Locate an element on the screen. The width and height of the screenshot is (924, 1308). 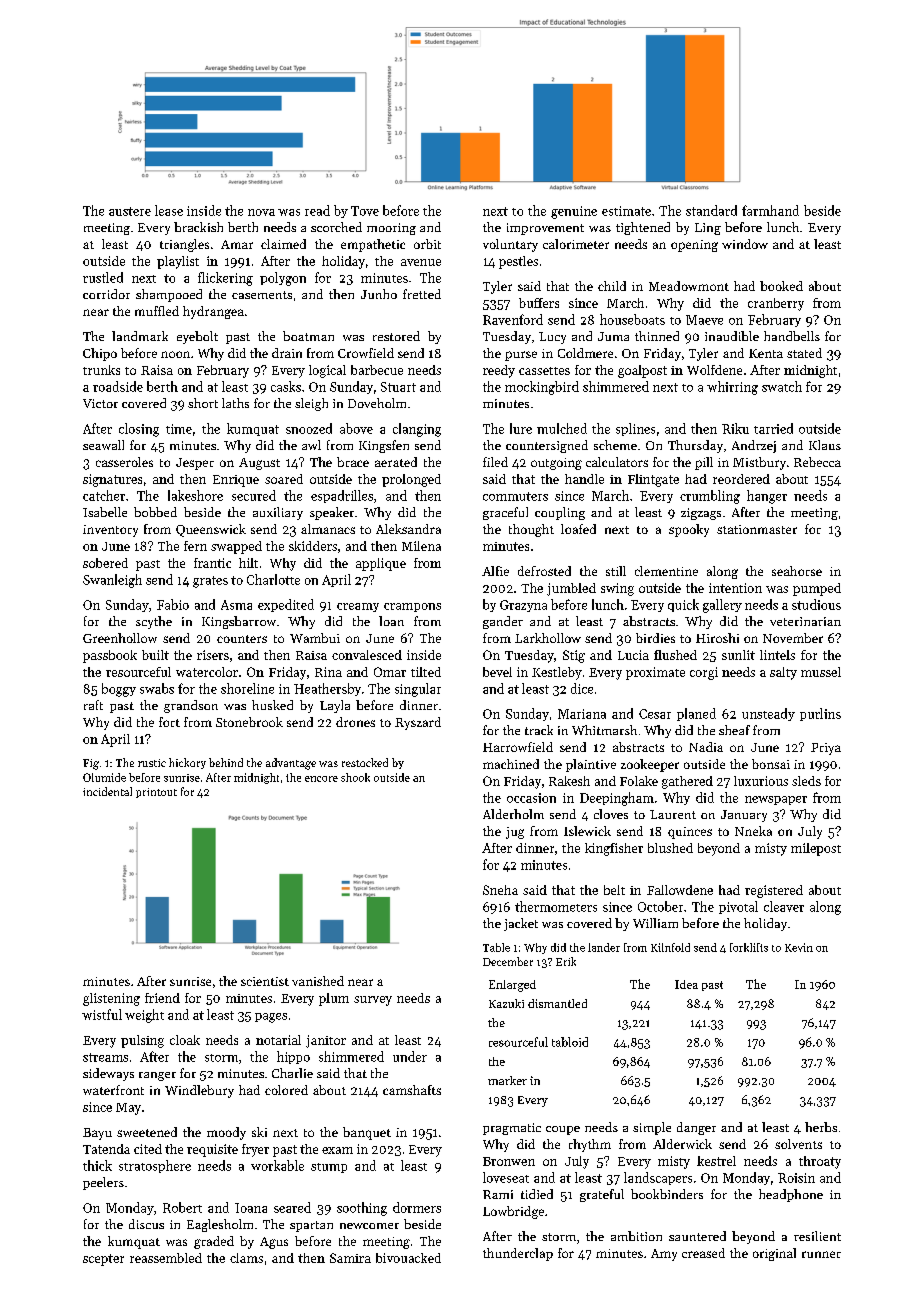
husked is located at coordinates (272, 705).
